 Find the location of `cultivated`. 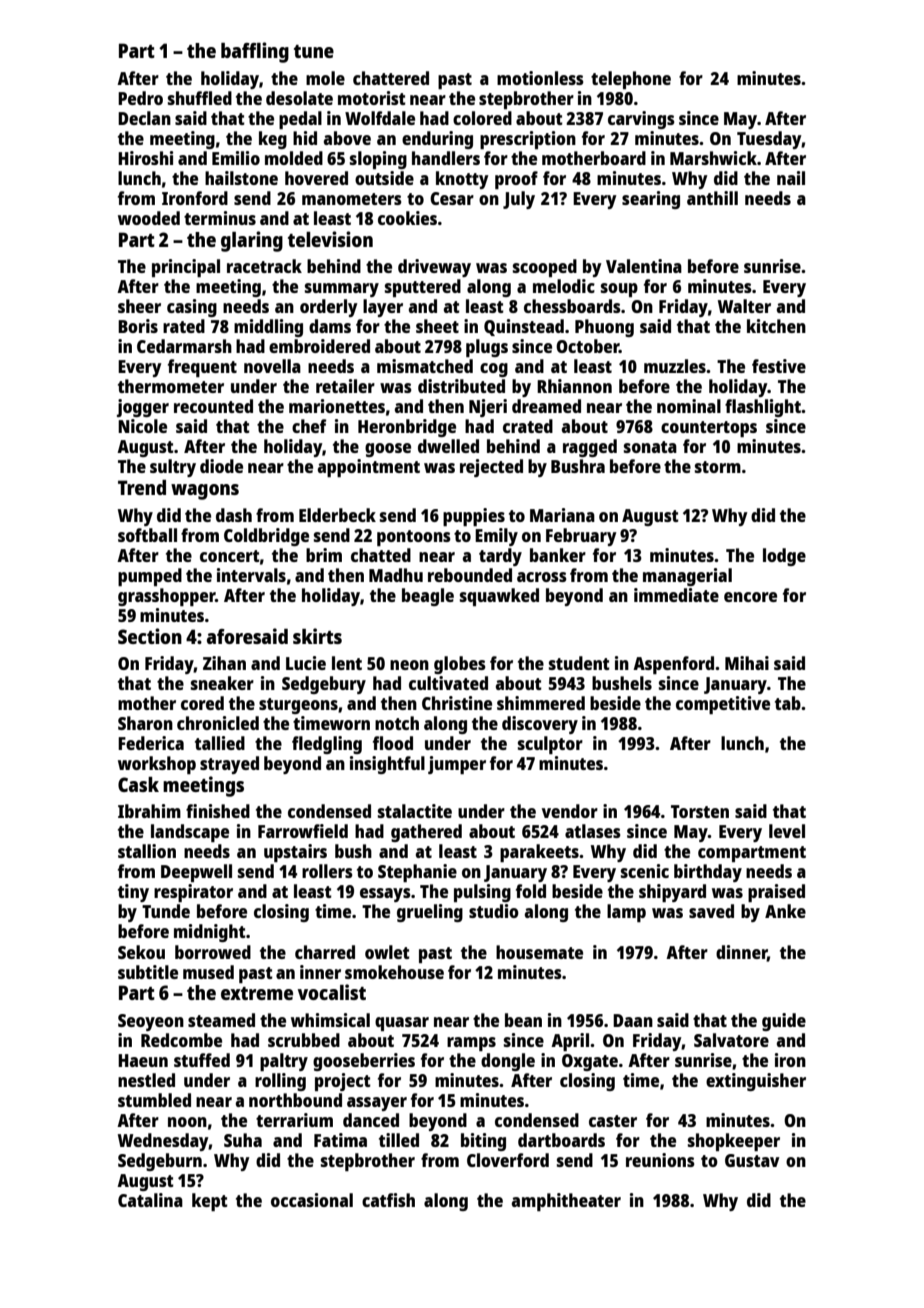

cultivated is located at coordinates (448, 683).
